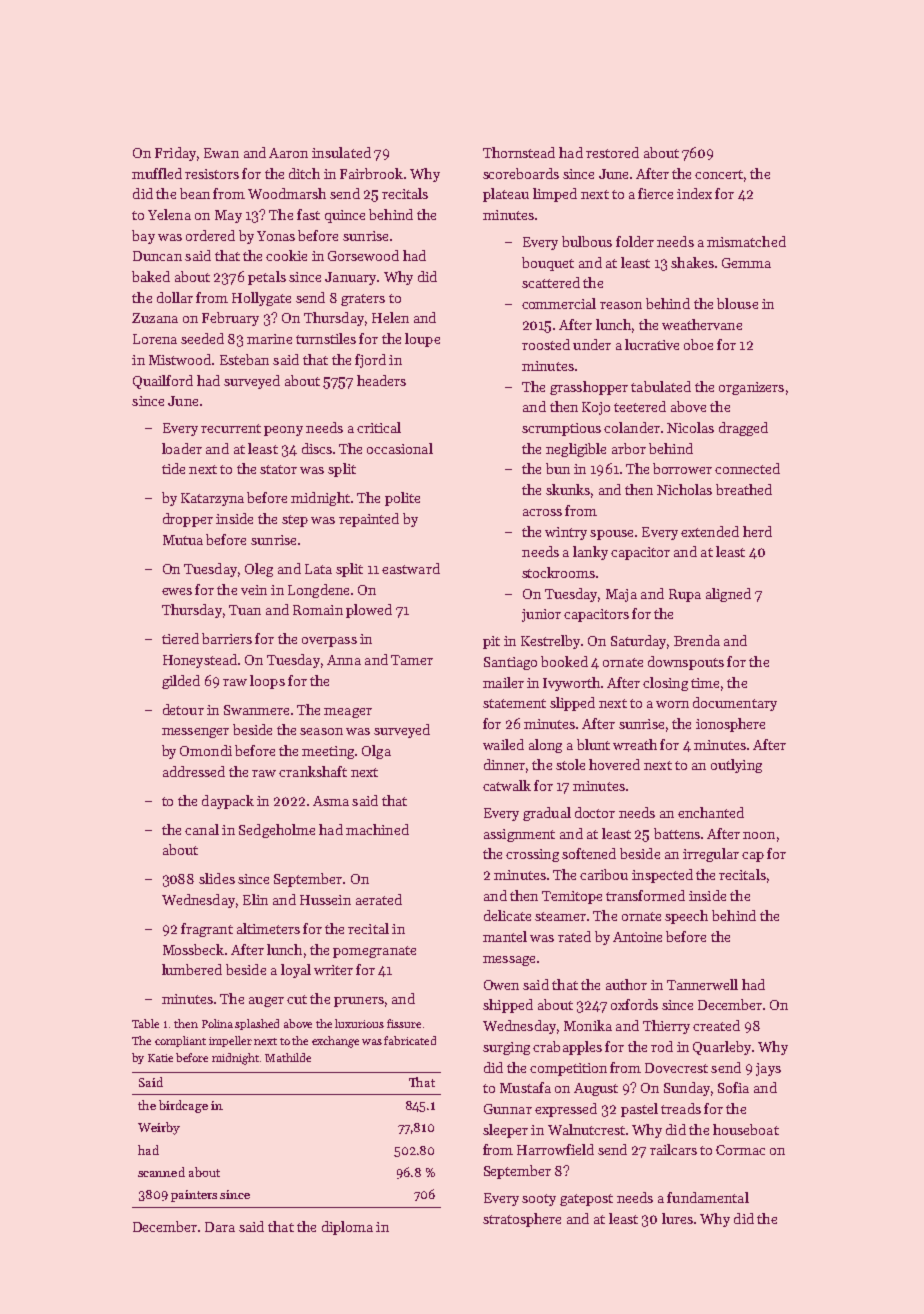 The width and height of the image is (924, 1314). What do you see at coordinates (596, 1089) in the image?
I see `August` at bounding box center [596, 1089].
